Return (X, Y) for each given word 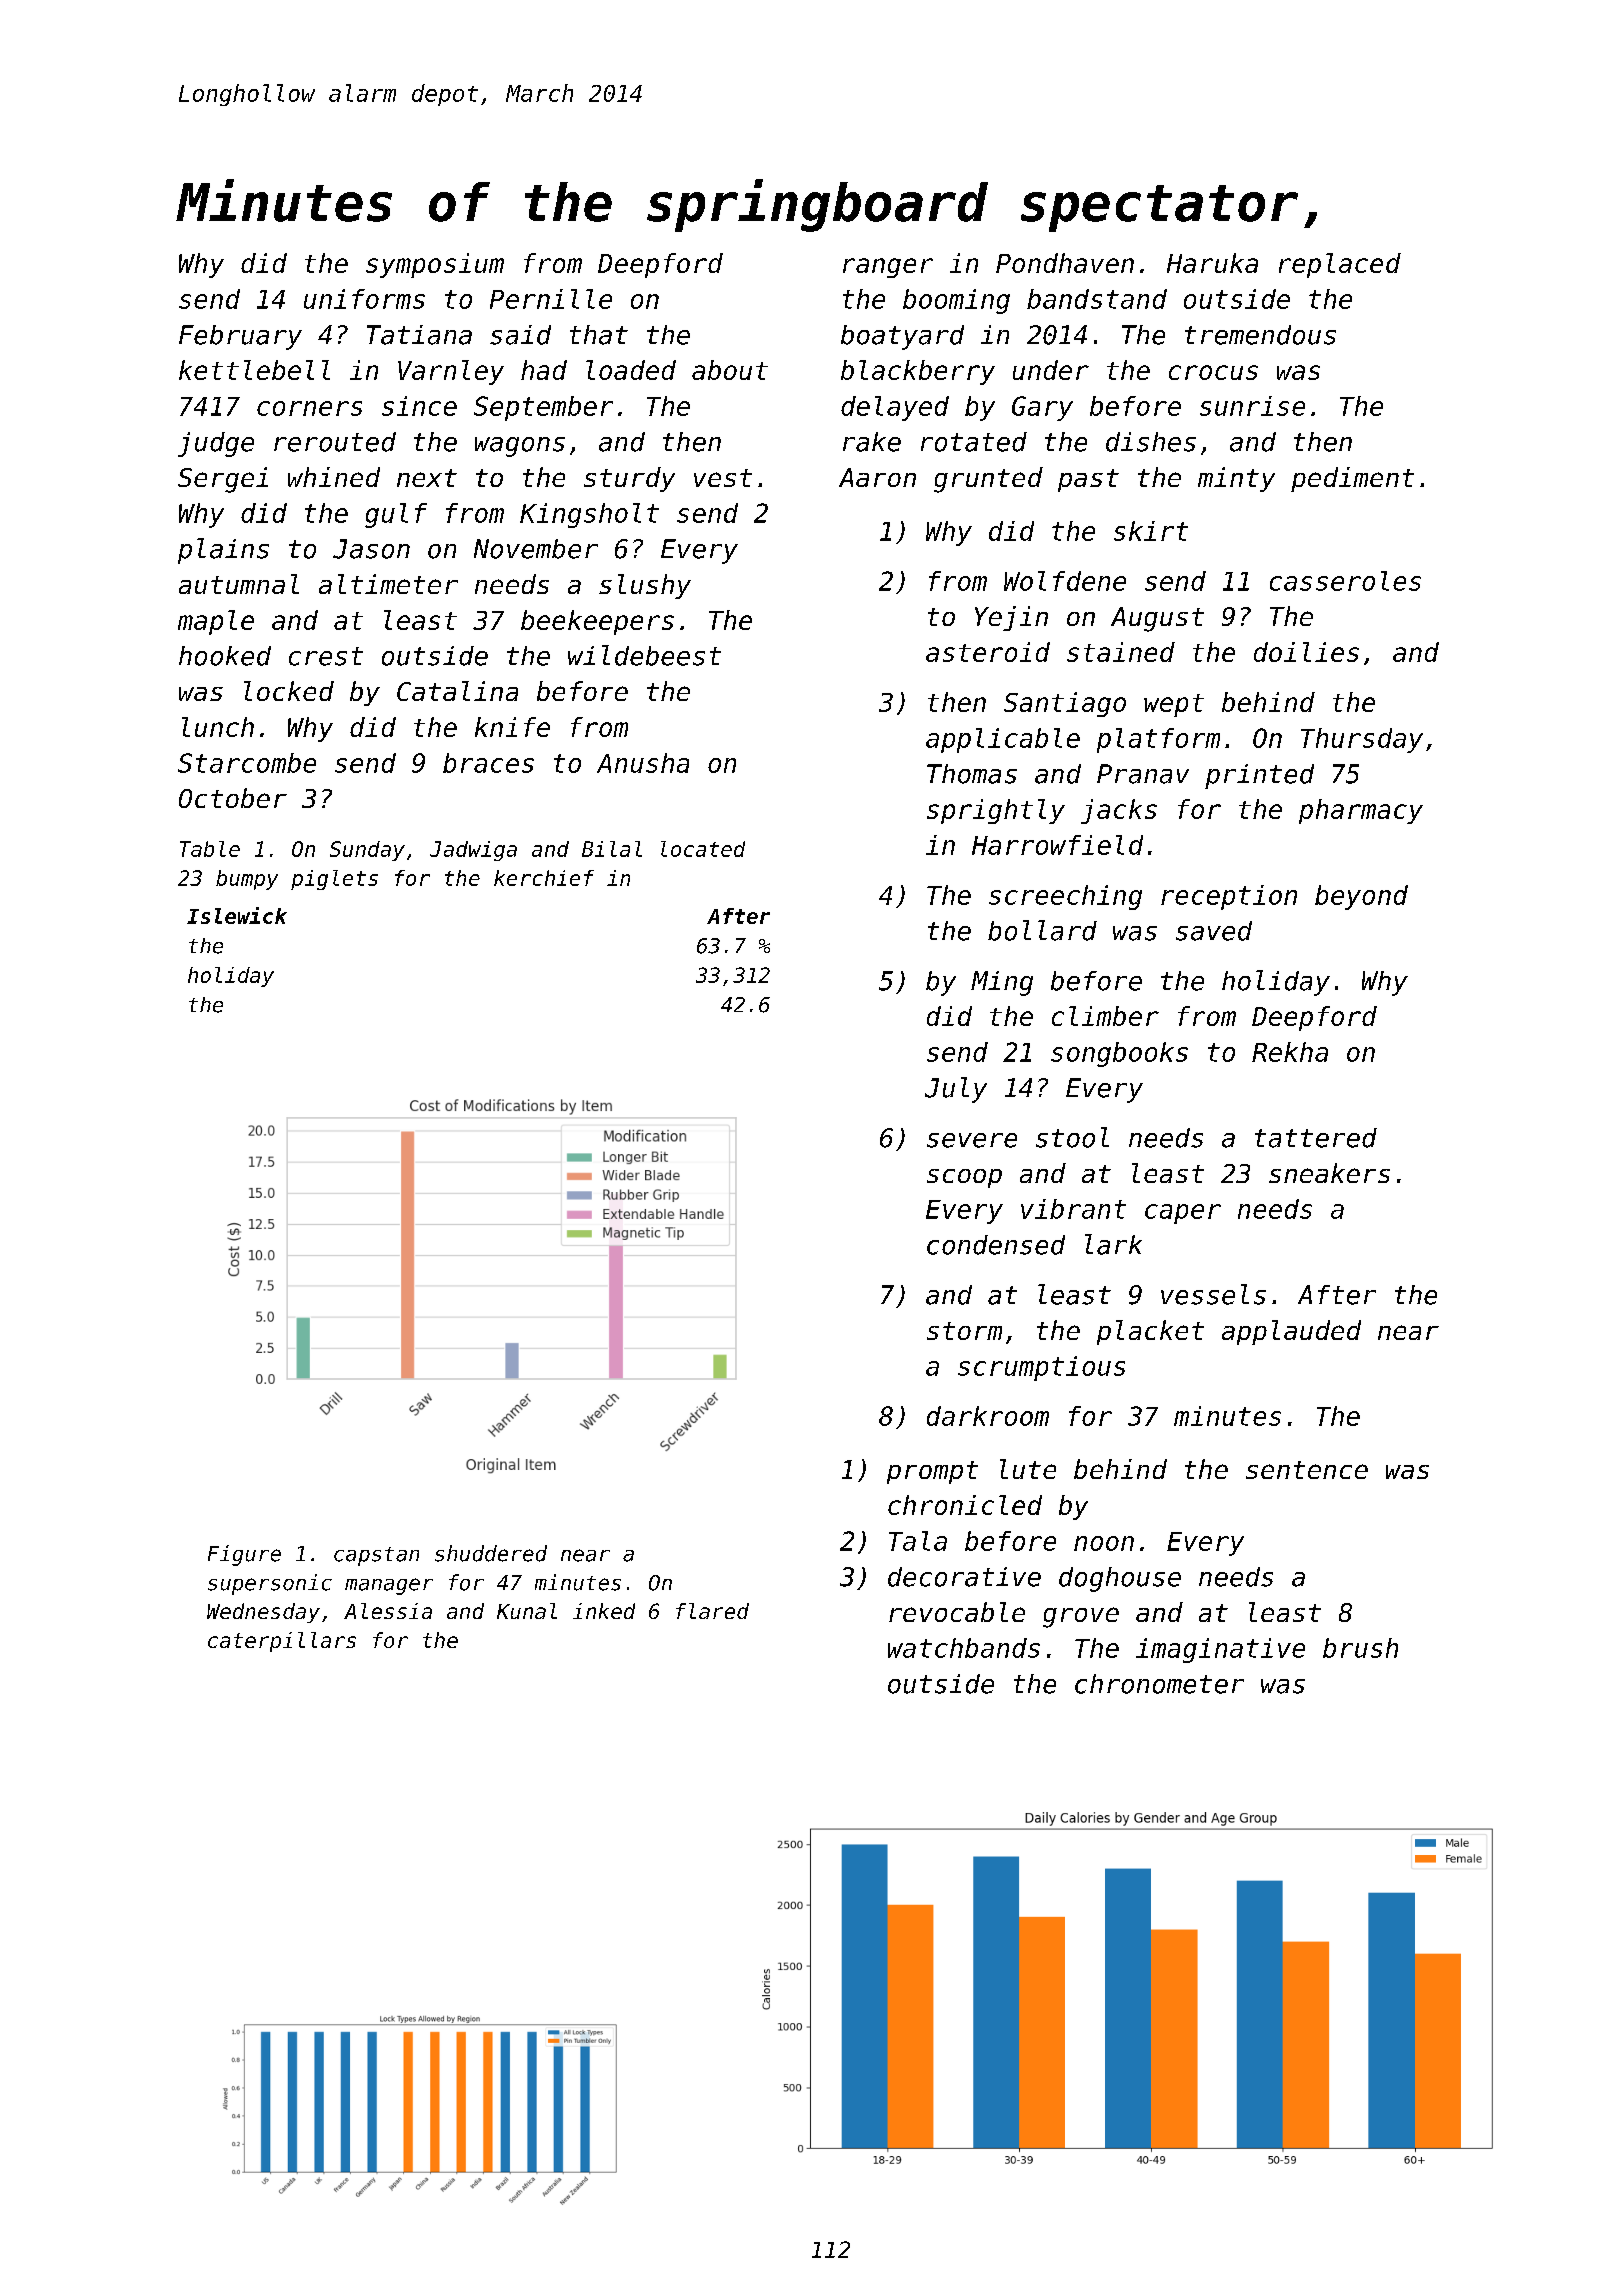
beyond (1361, 897)
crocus (1213, 372)
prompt (932, 1472)
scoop (964, 1178)
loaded (631, 370)
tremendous (1260, 335)
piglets (334, 880)
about (730, 370)
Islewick (237, 915)
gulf (396, 515)
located (703, 849)
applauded (1291, 1332)
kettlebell (254, 370)
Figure (244, 1555)
